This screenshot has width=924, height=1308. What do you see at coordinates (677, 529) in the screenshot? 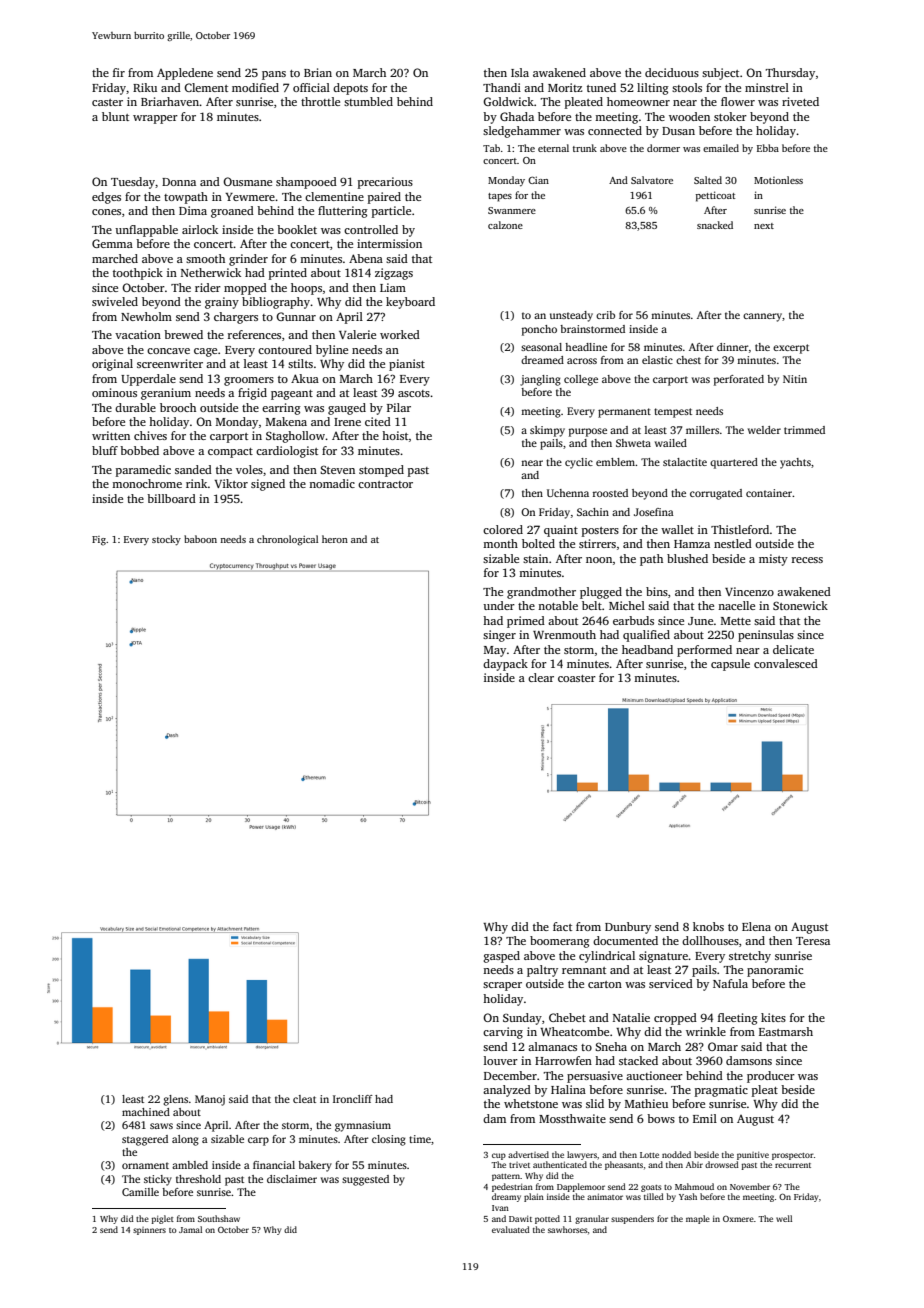
I see `wallet` at bounding box center [677, 529].
